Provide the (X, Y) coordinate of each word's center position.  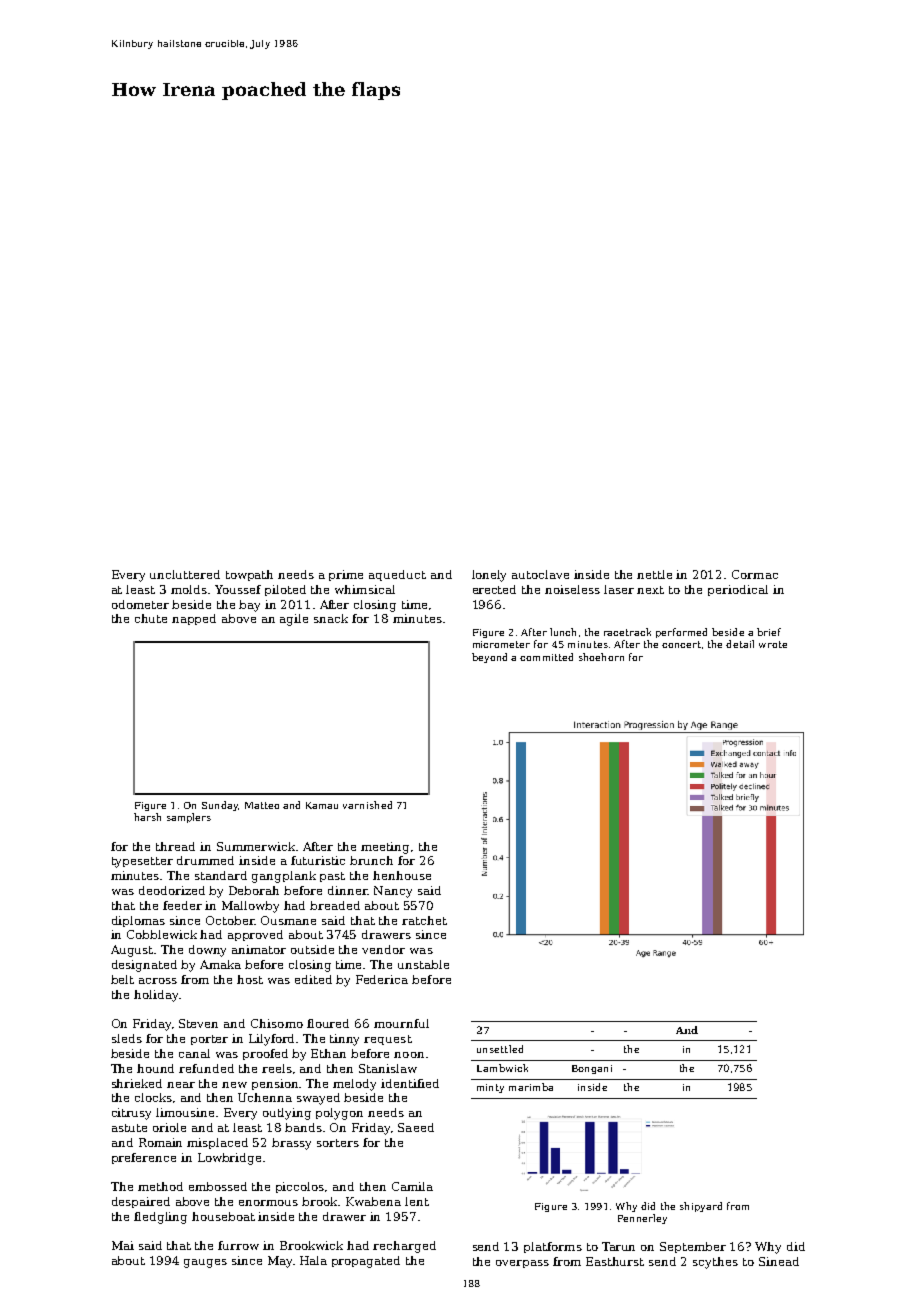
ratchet (424, 920)
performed (681, 633)
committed (546, 657)
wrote (773, 644)
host (250, 979)
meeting (385, 848)
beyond (489, 658)
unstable (423, 964)
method (160, 1186)
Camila (412, 1186)
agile (294, 620)
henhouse (402, 875)
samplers (189, 818)
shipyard (701, 1207)
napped (194, 619)
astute (129, 1128)
